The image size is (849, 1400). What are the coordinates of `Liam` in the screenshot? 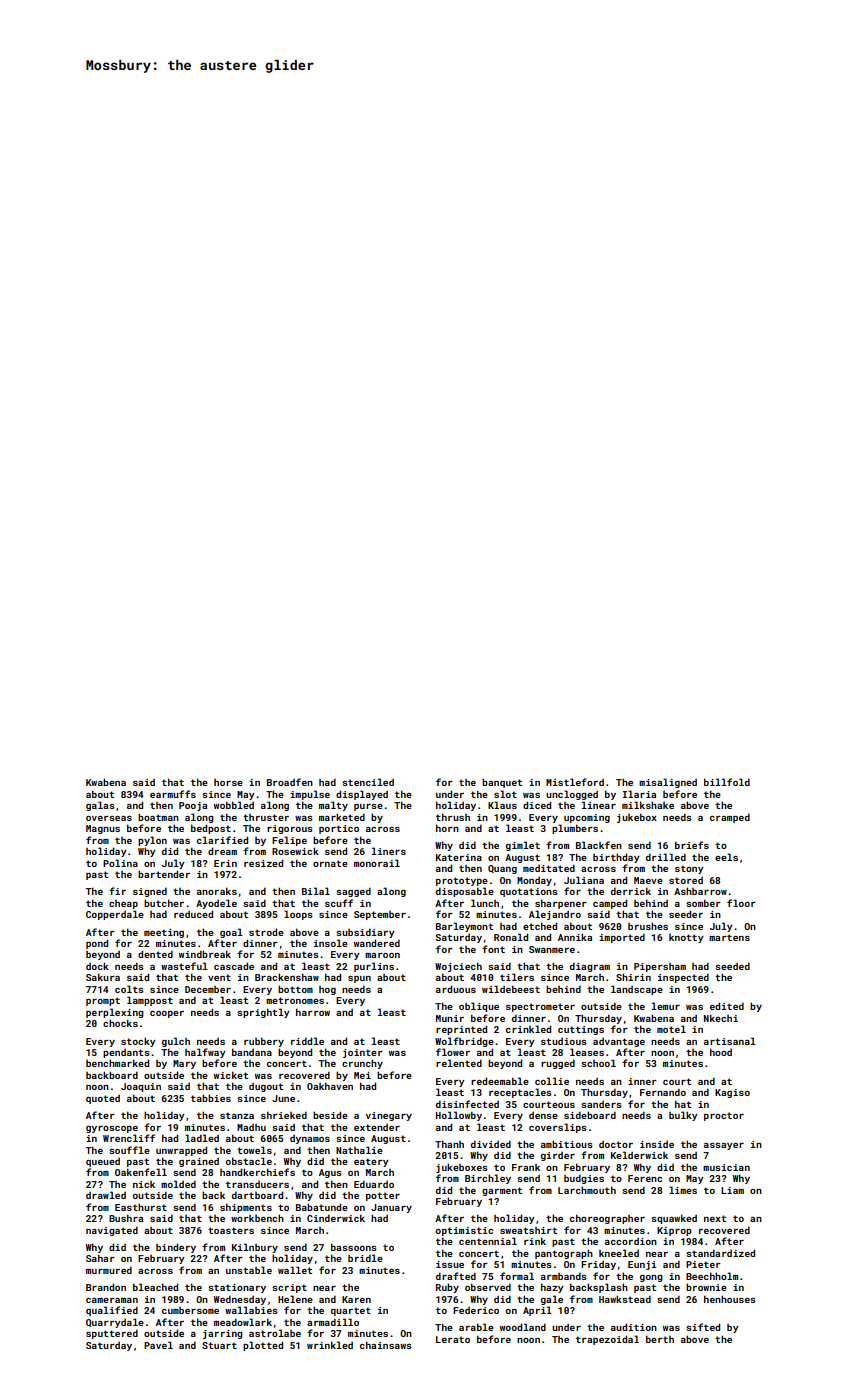 It's located at (732, 1190).
